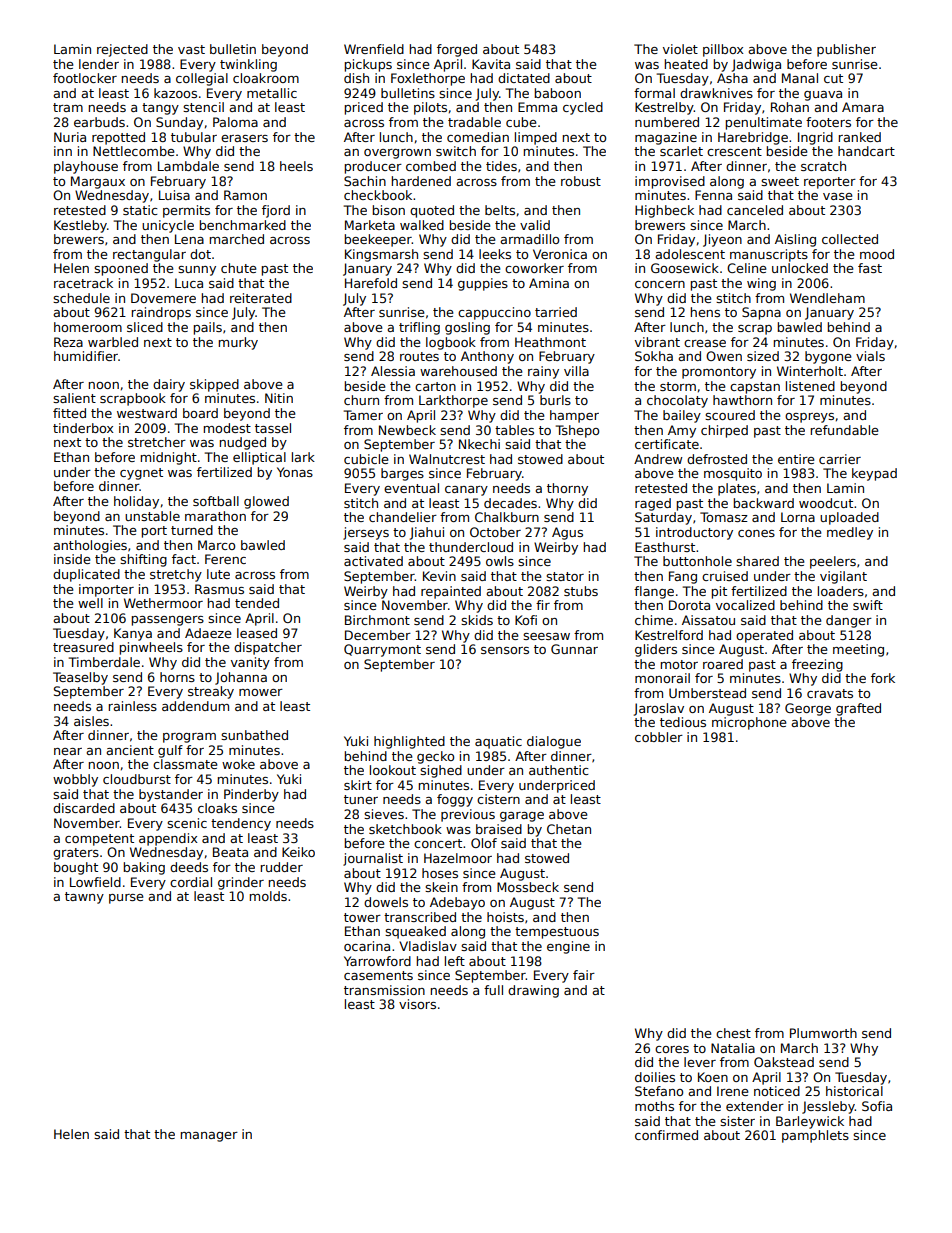 The image size is (952, 1233). I want to click on Barleywick, so click(810, 1122).
